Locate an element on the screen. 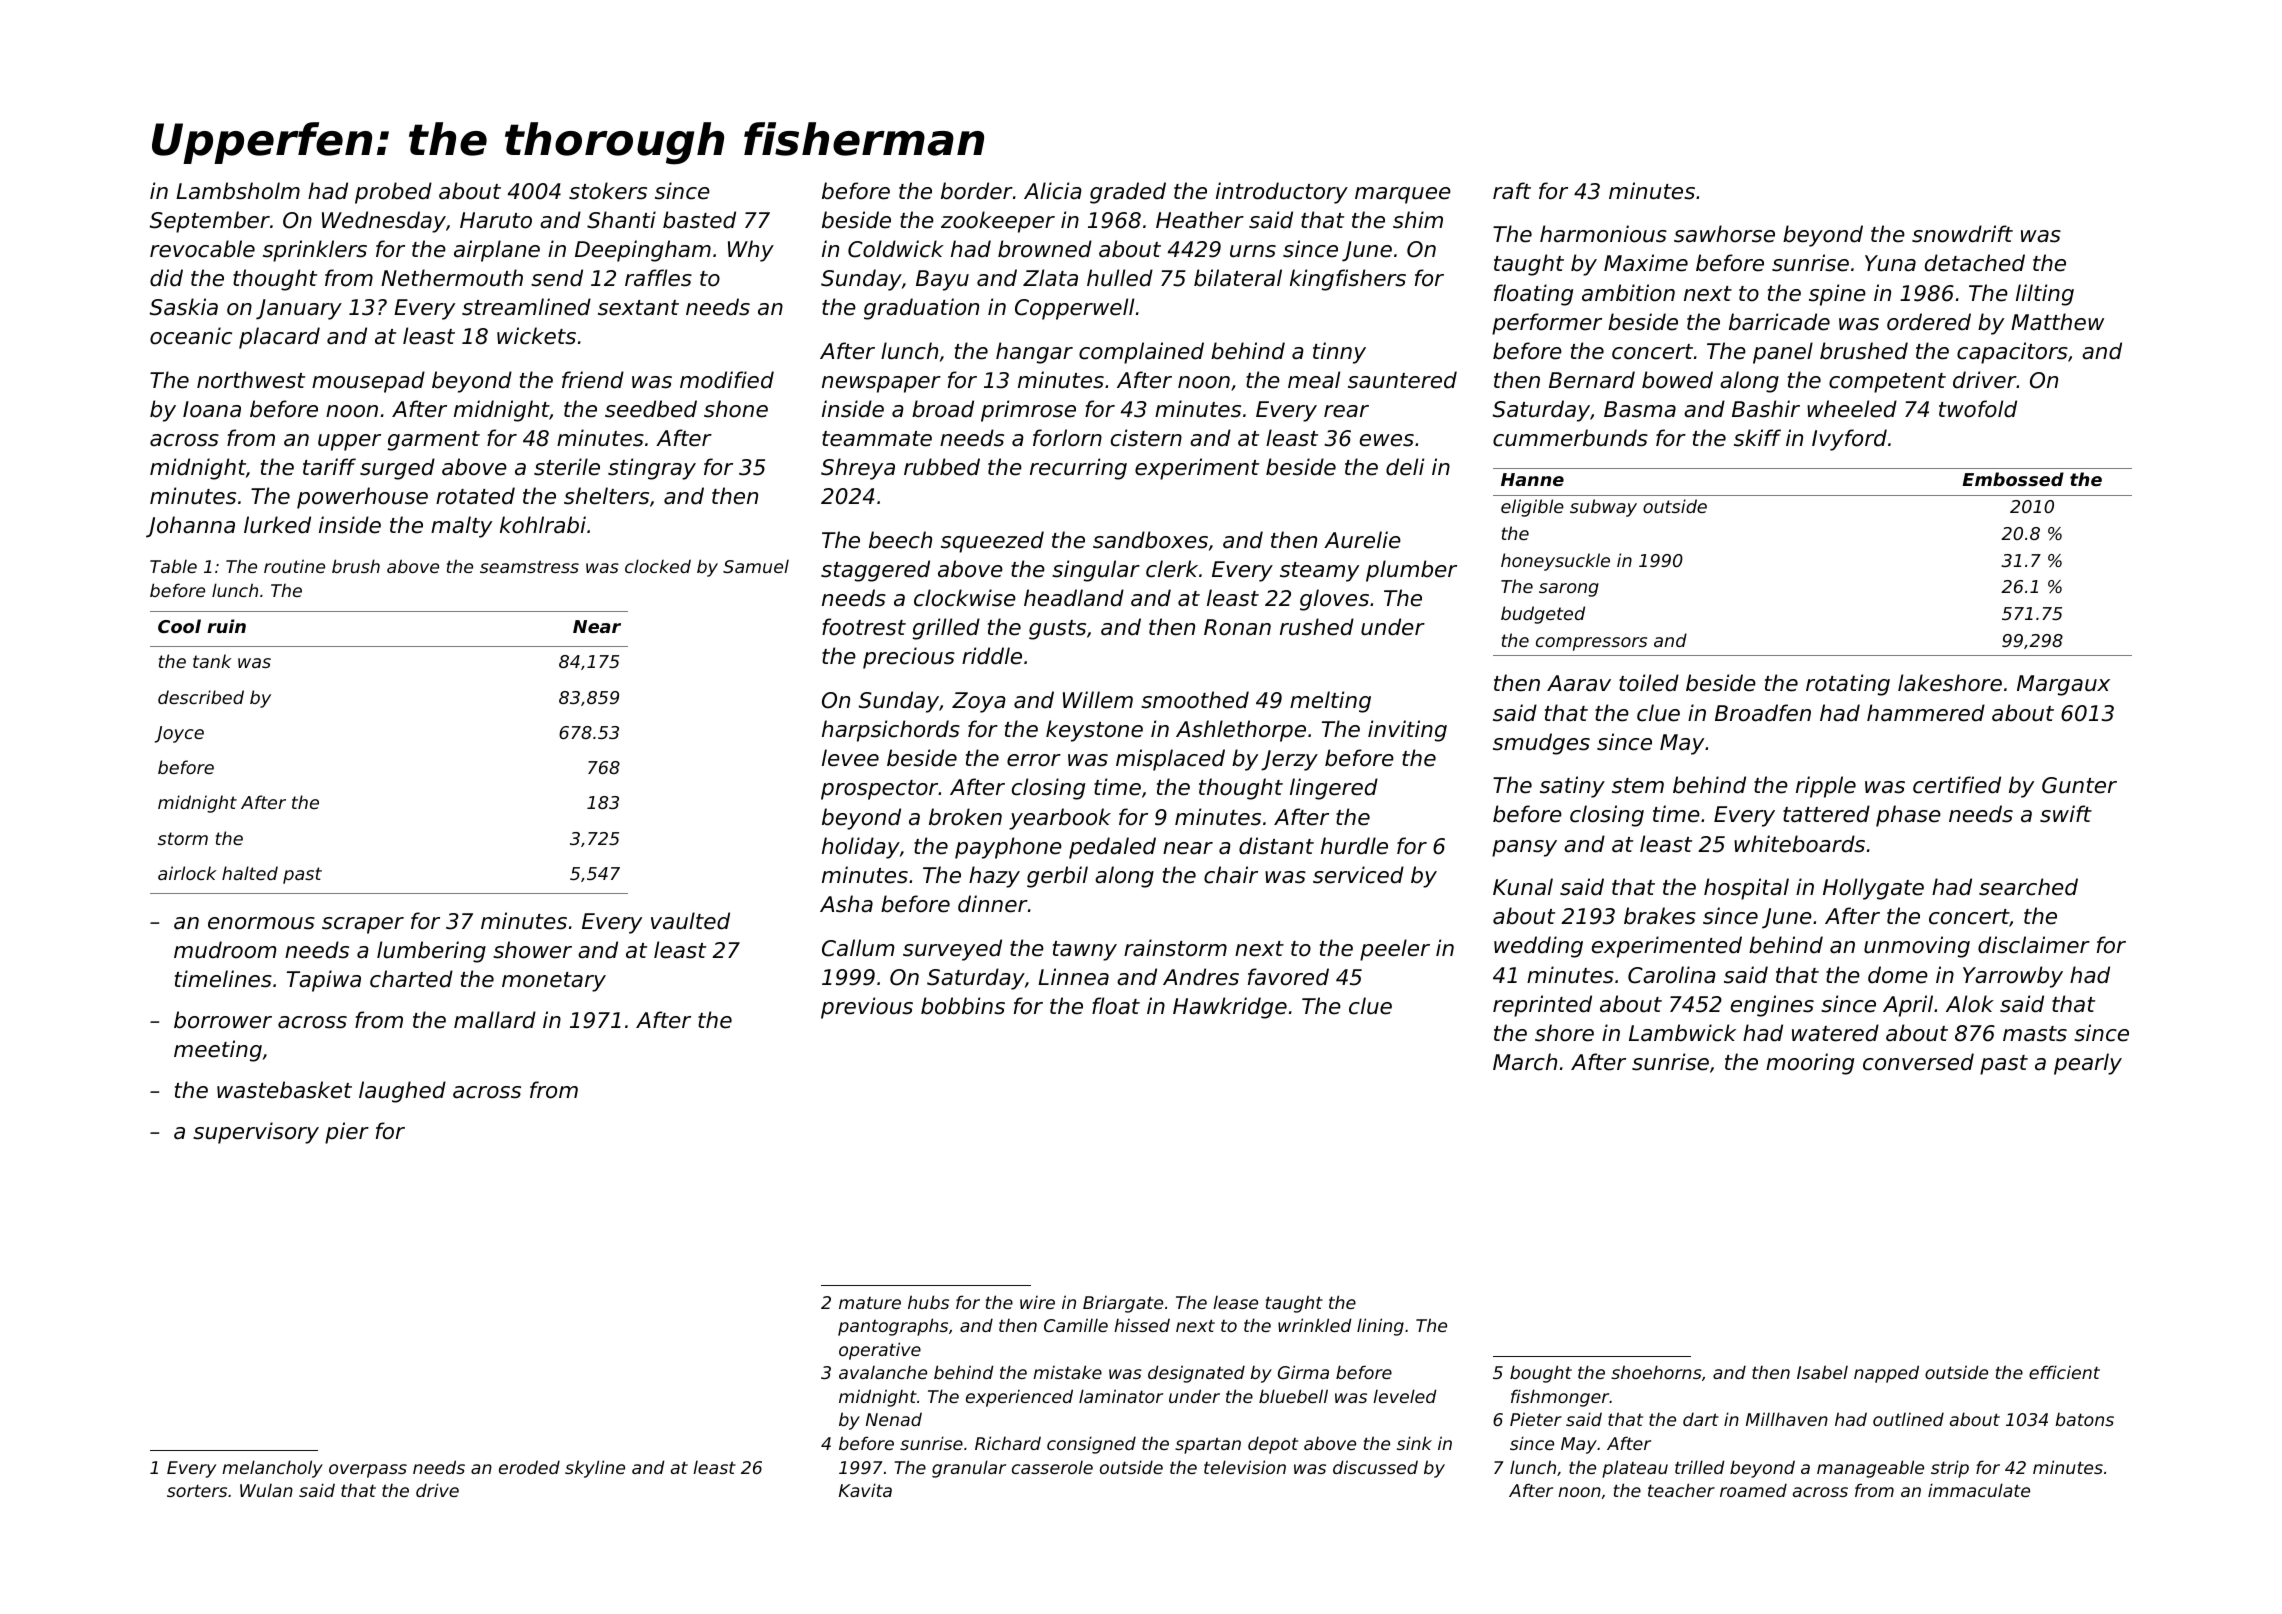 The width and height of the screenshot is (2282, 1614). Carolina is located at coordinates (1672, 975).
